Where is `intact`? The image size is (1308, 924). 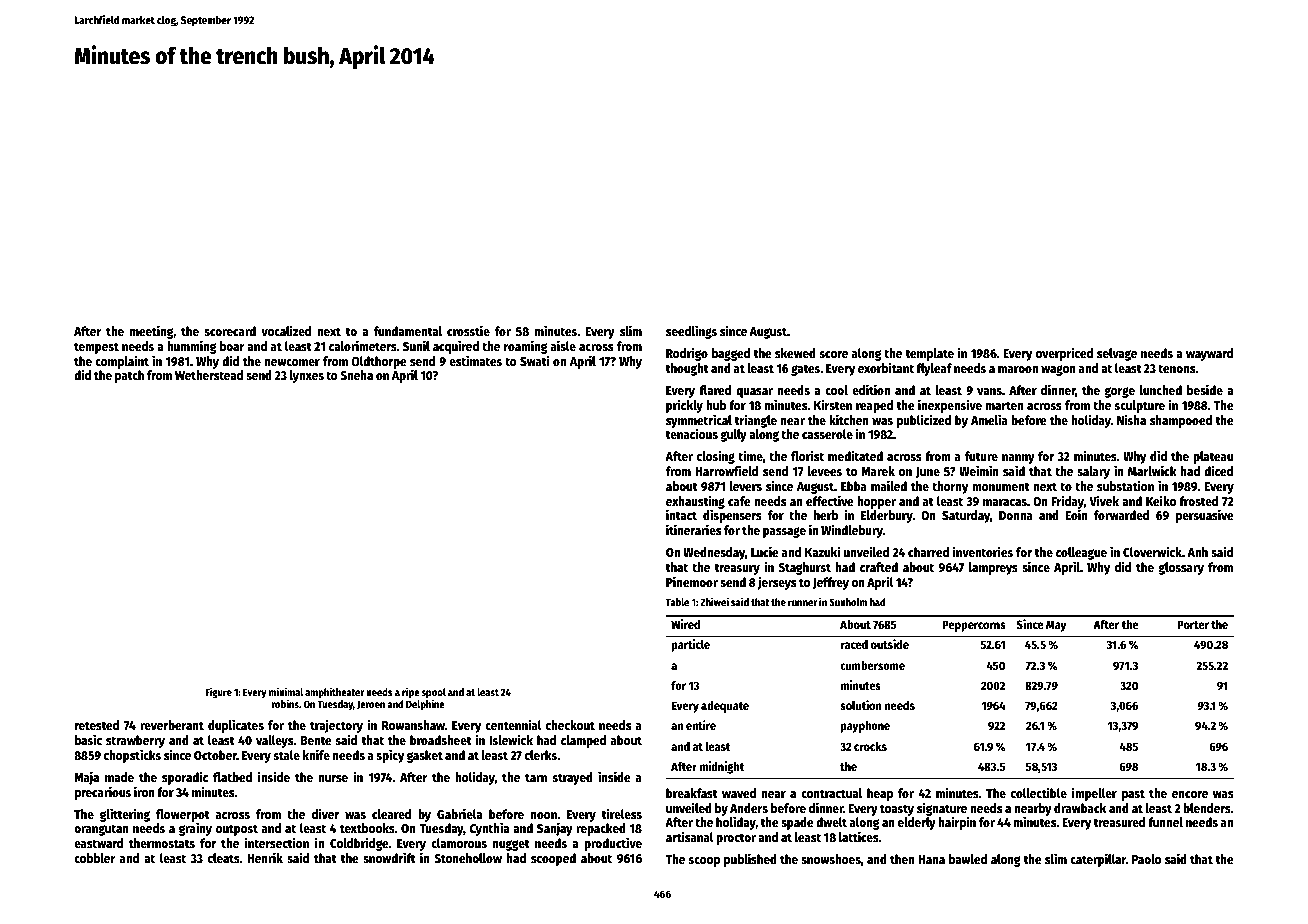 intact is located at coordinates (681, 514).
